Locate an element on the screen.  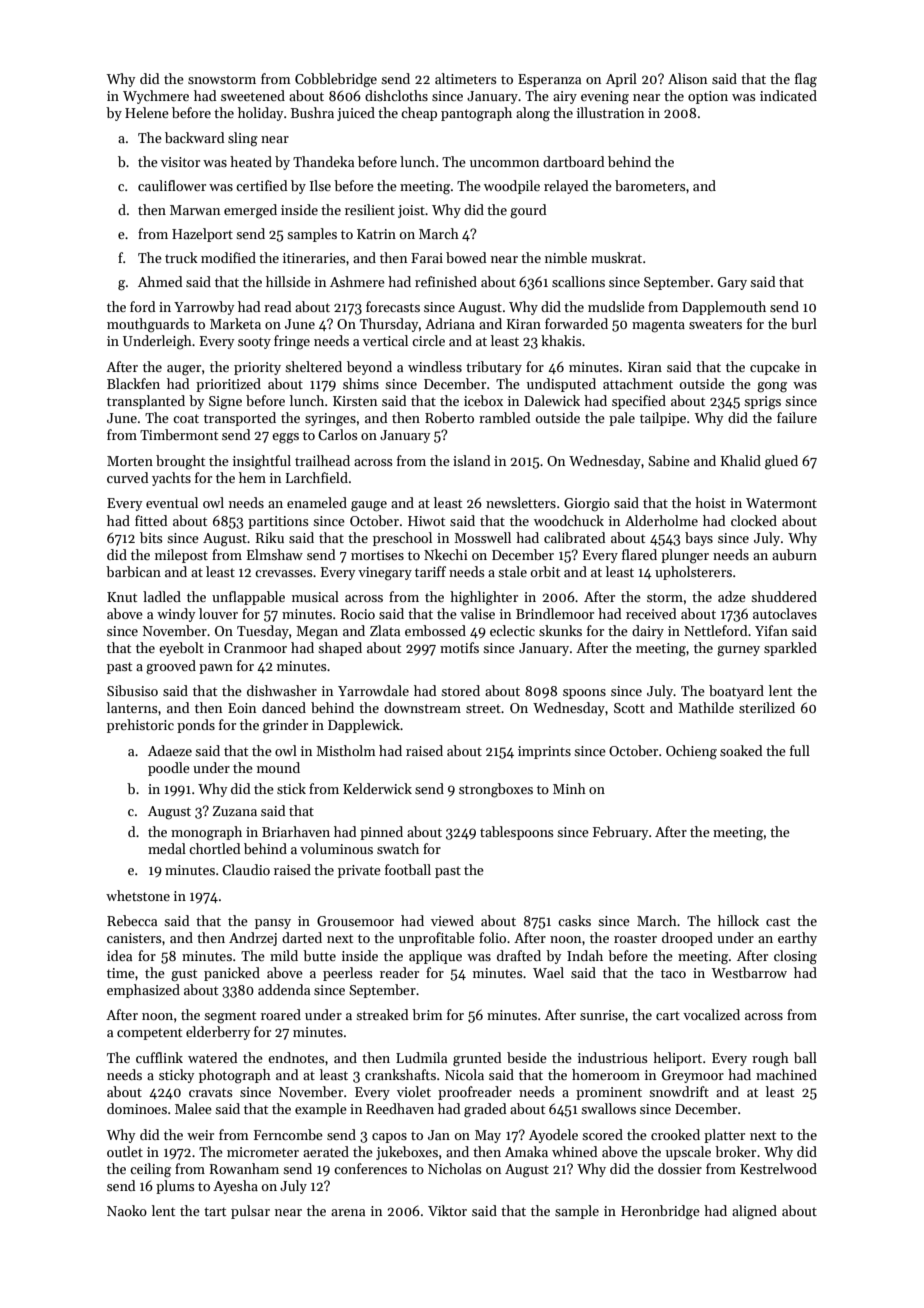
Esperanza is located at coordinates (549, 80).
